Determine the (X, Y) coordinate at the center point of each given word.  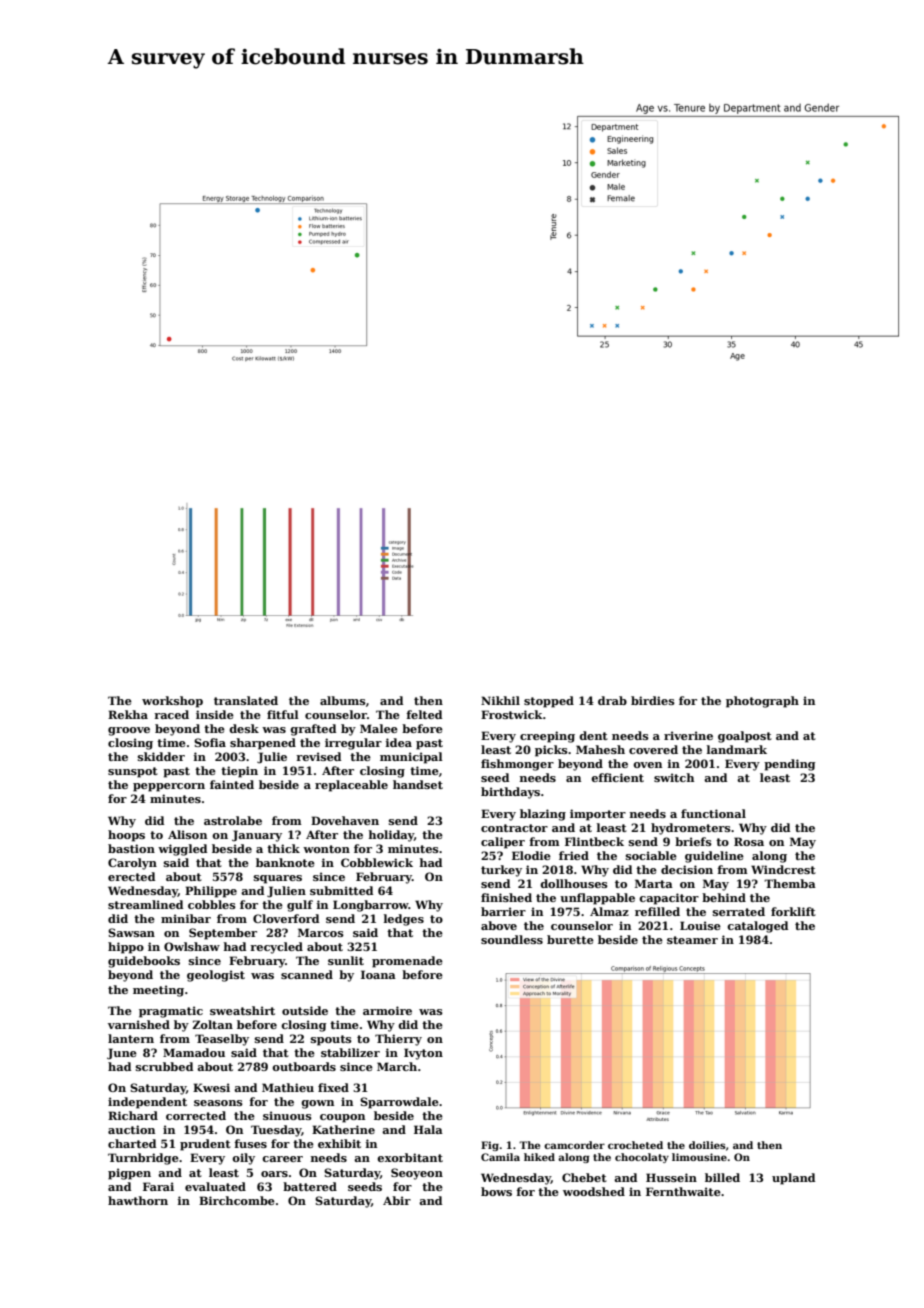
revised (318, 756)
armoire (387, 1010)
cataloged (757, 927)
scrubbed (164, 1066)
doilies (707, 1145)
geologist (216, 976)
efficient (617, 777)
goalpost (745, 737)
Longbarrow (371, 906)
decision (687, 869)
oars (274, 1174)
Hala (428, 1129)
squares (278, 879)
